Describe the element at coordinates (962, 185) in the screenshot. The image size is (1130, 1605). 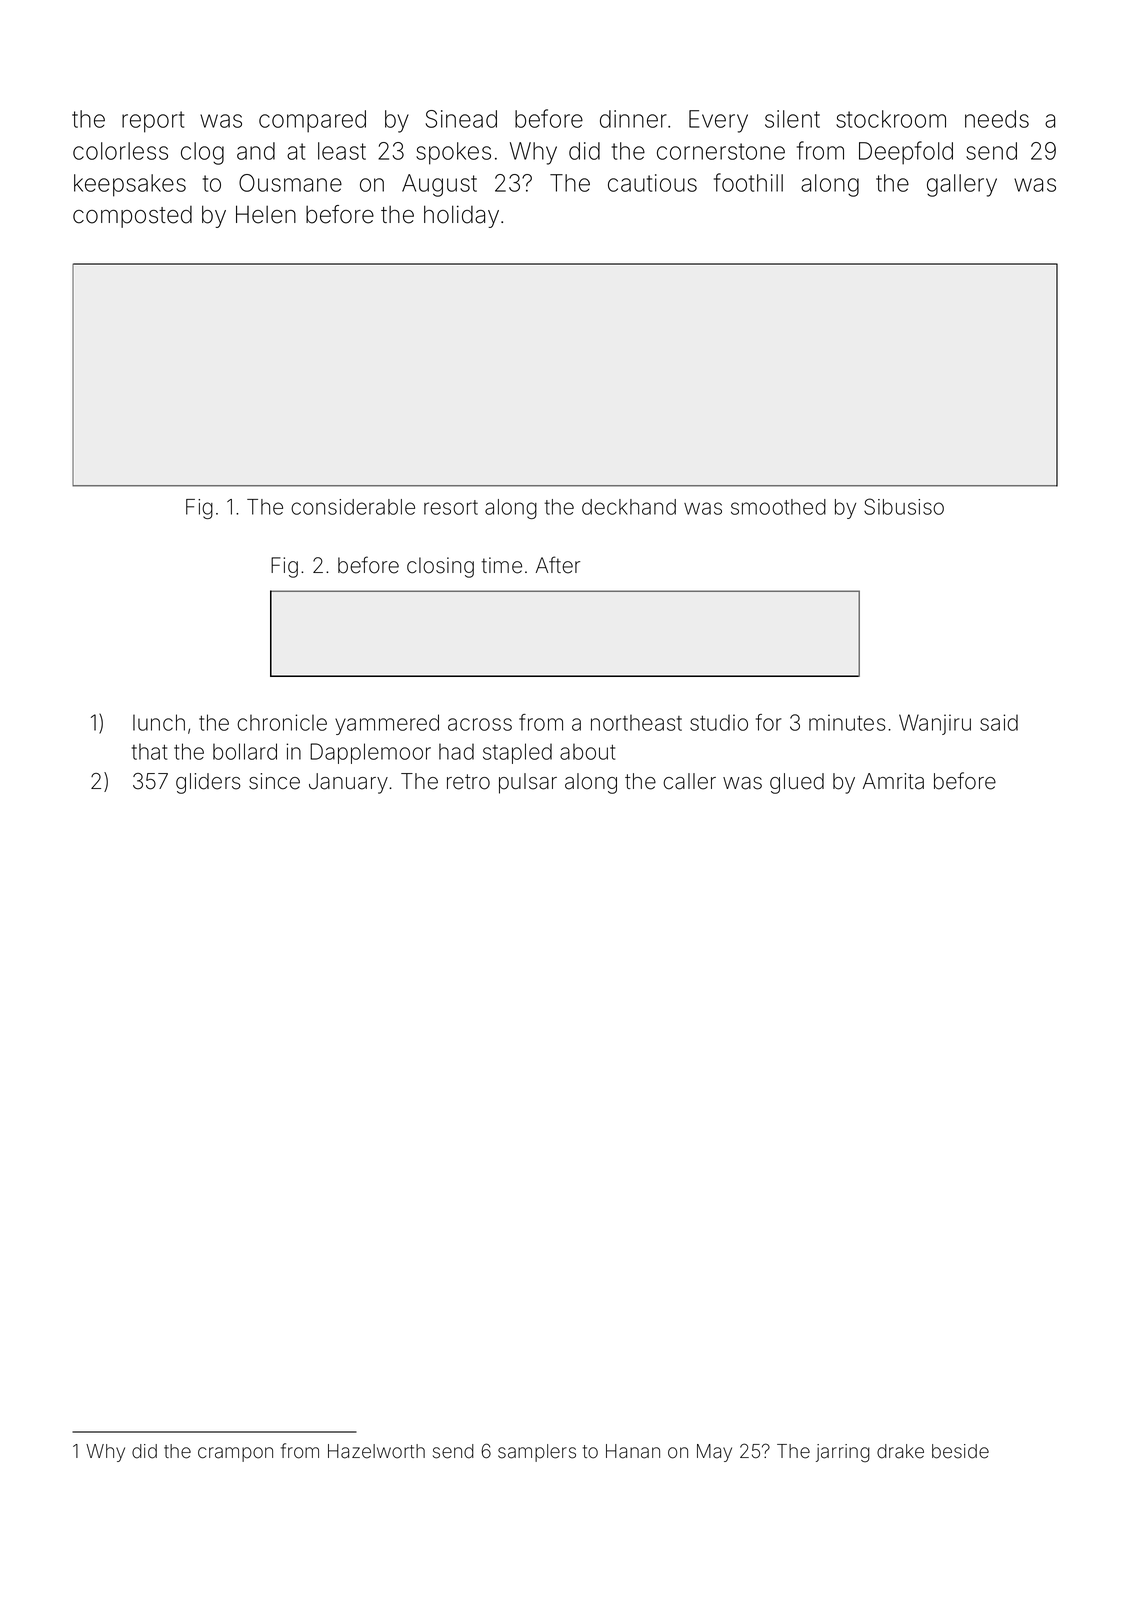
I see `gallery` at that location.
